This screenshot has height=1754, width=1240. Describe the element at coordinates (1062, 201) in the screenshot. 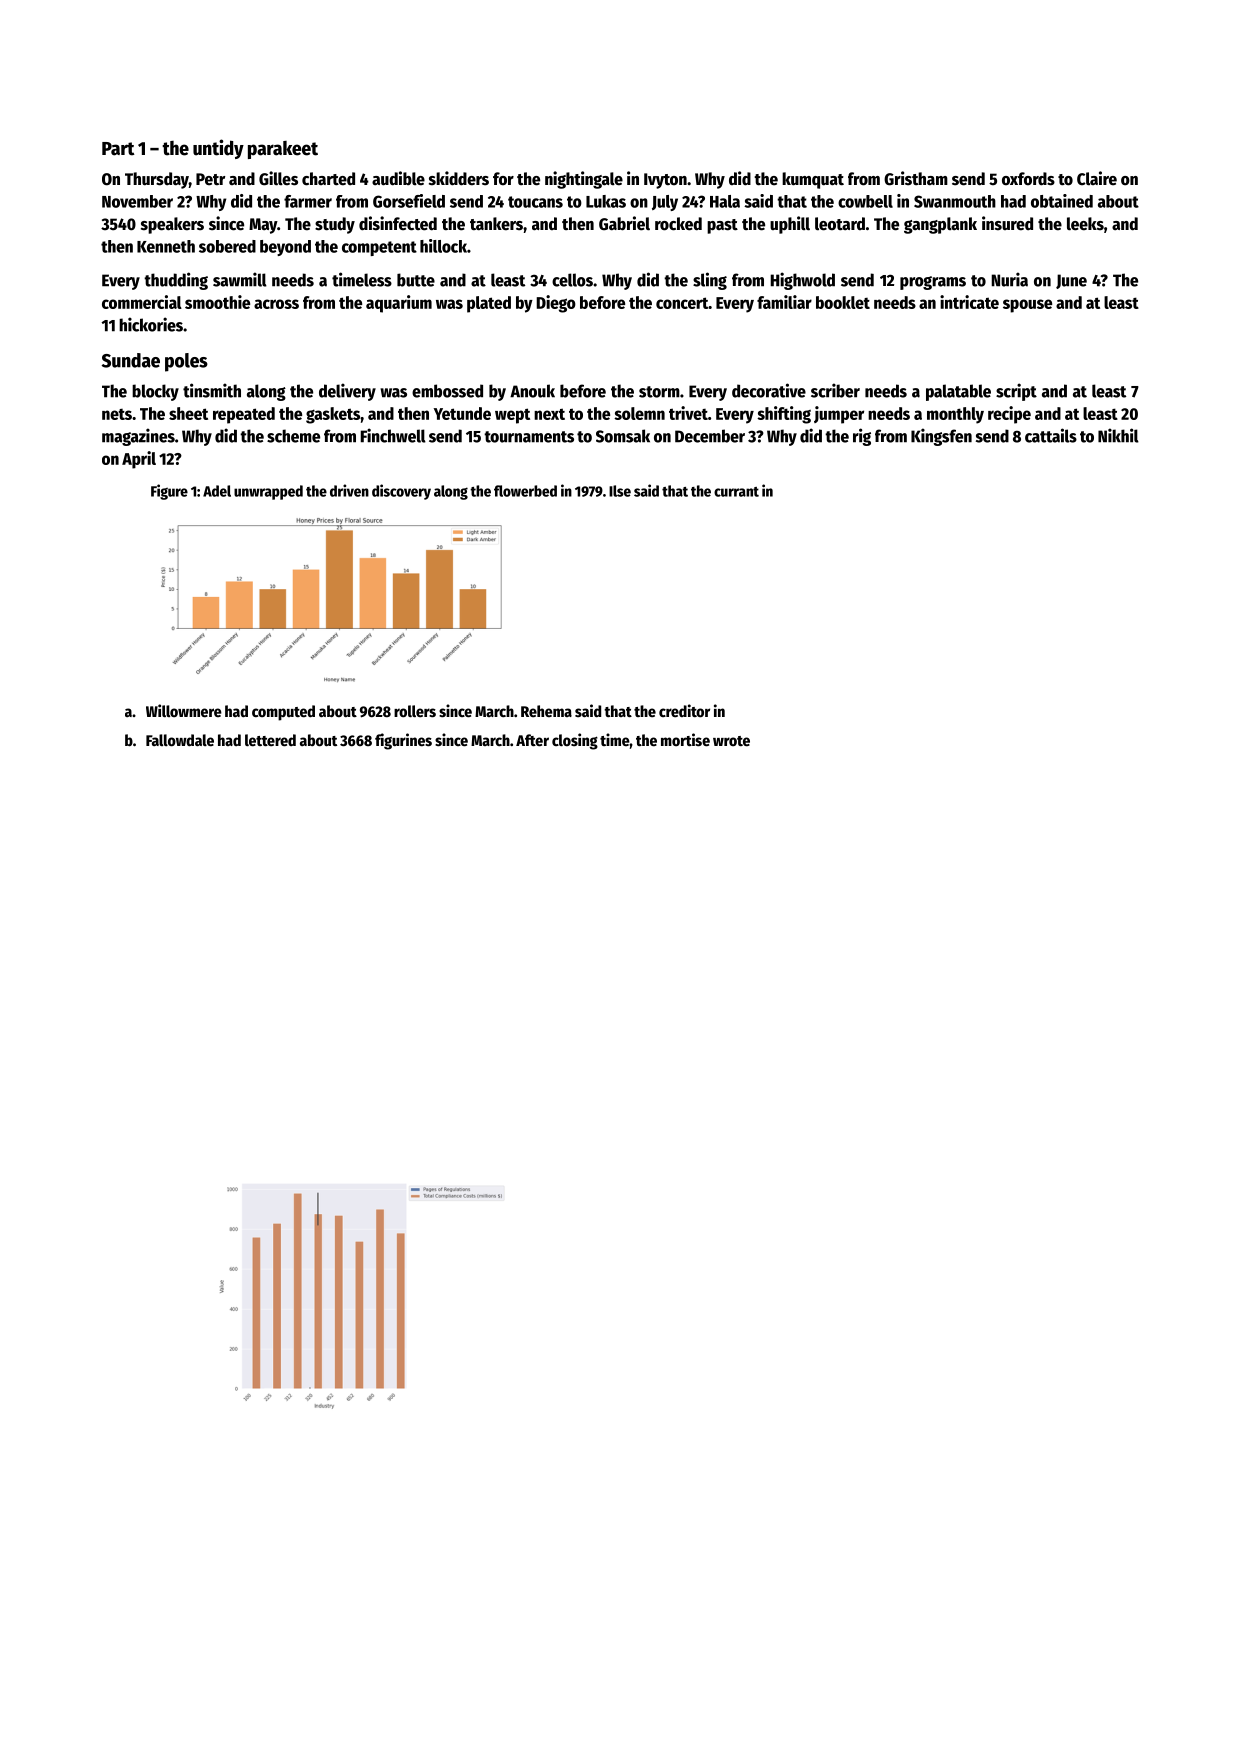

I see `obtained` at that location.
